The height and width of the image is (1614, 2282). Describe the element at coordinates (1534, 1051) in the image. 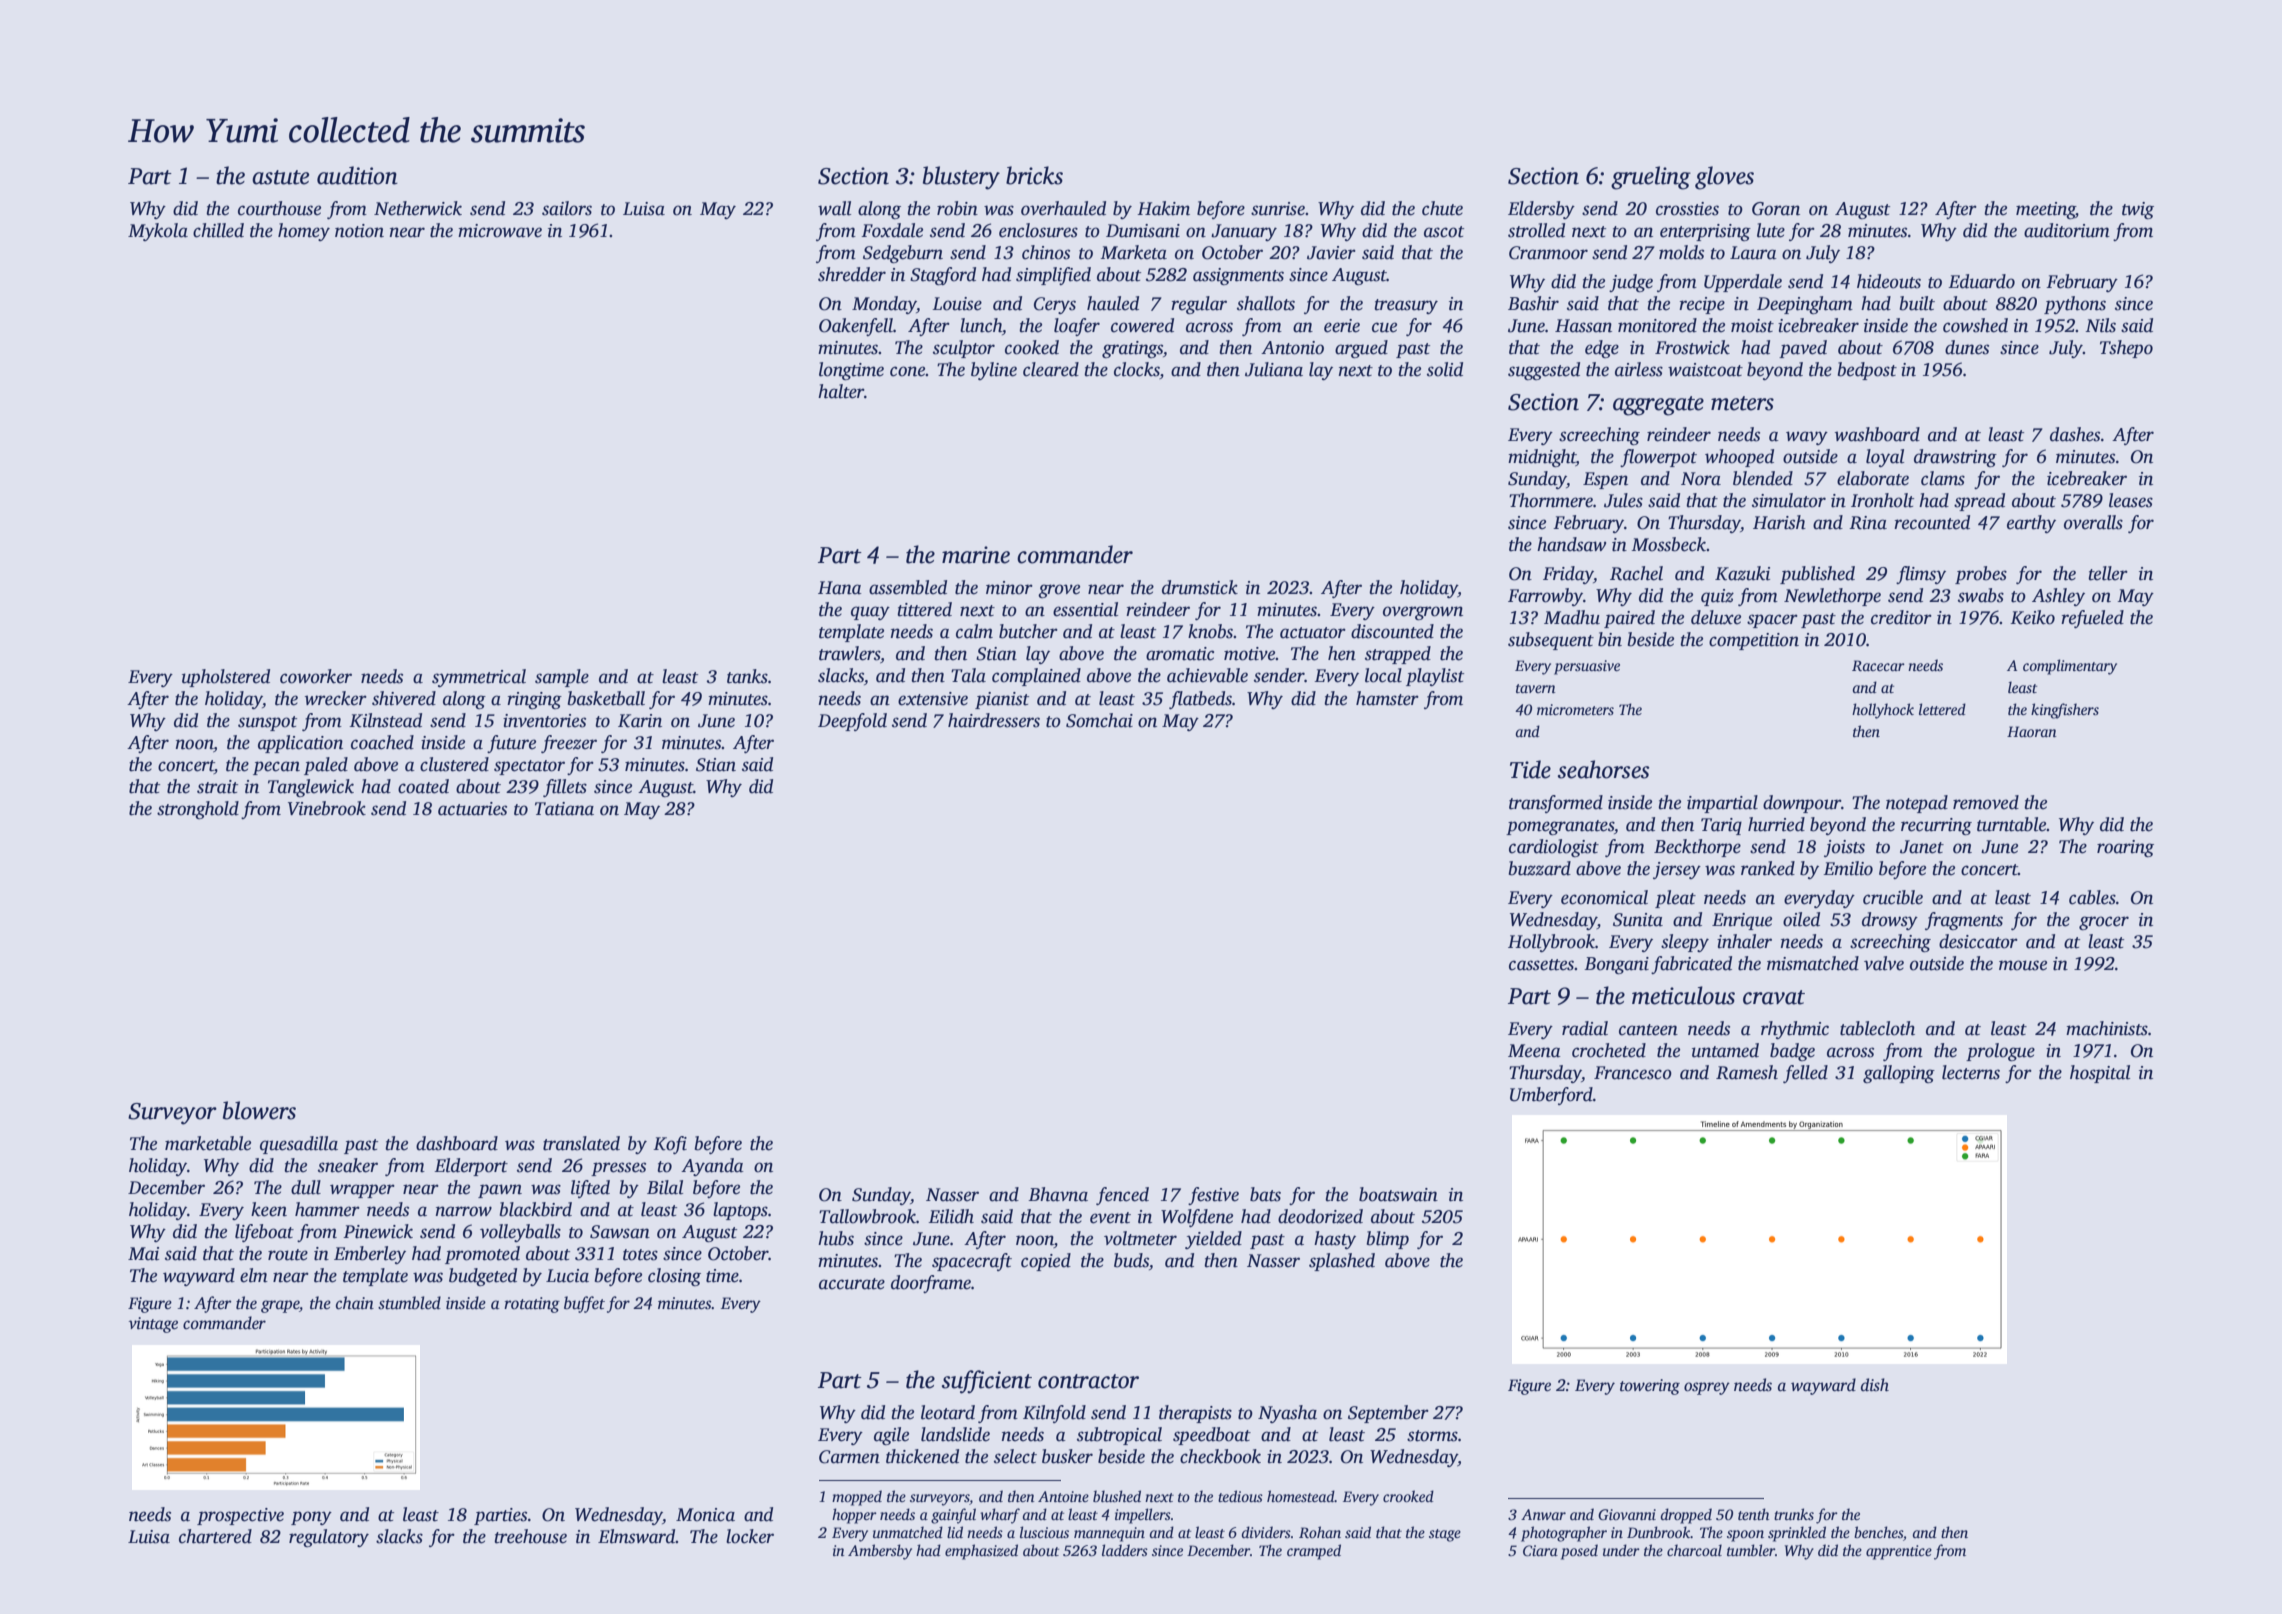

I see `Meena` at that location.
